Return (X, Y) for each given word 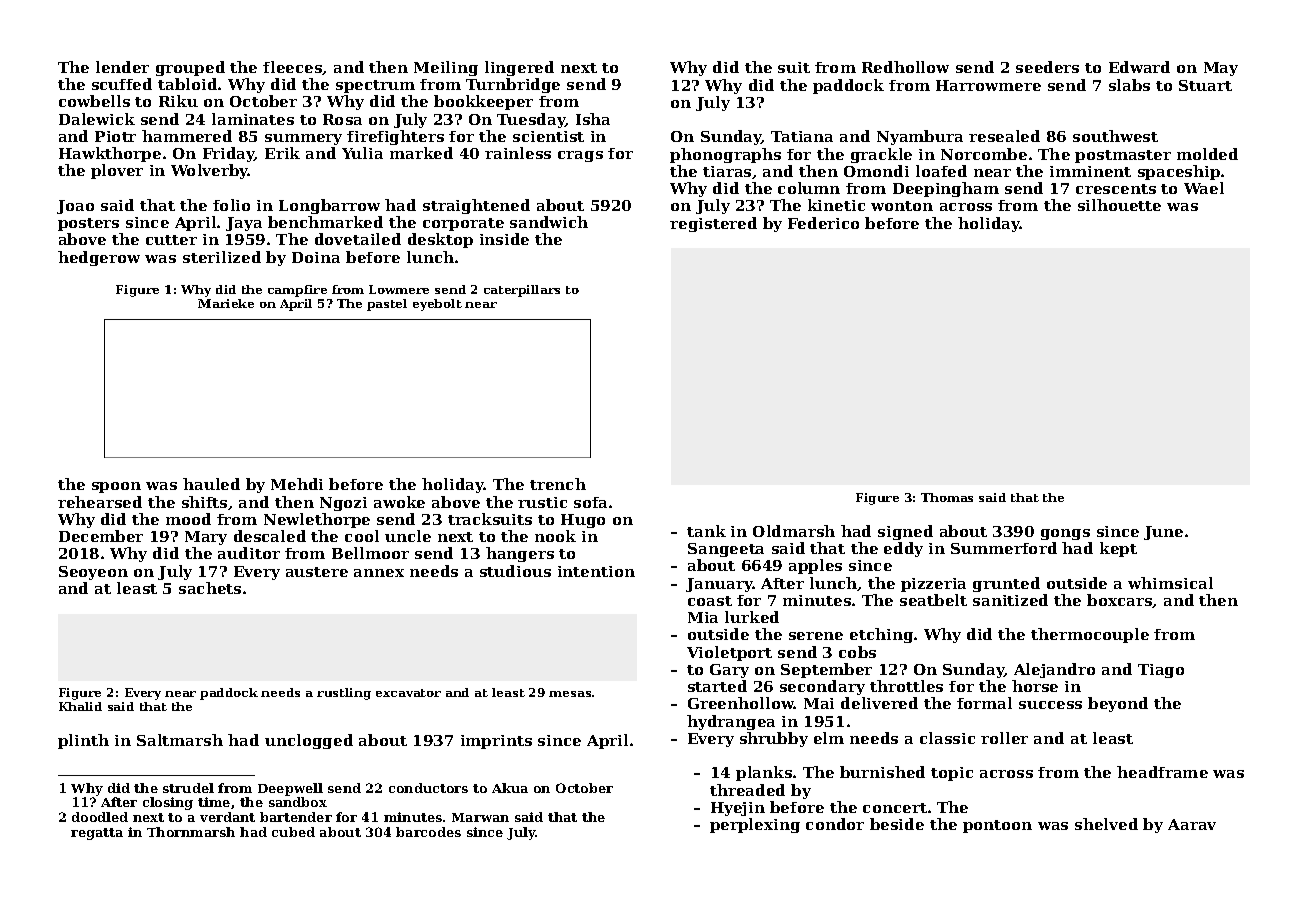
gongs (1065, 534)
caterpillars (522, 291)
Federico (823, 223)
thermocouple (1090, 635)
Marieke (226, 303)
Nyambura (920, 137)
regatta (97, 834)
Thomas (947, 497)
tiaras (727, 171)
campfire (297, 291)
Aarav (1192, 824)
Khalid (80, 706)
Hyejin (738, 809)
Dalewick (97, 119)
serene (816, 636)
